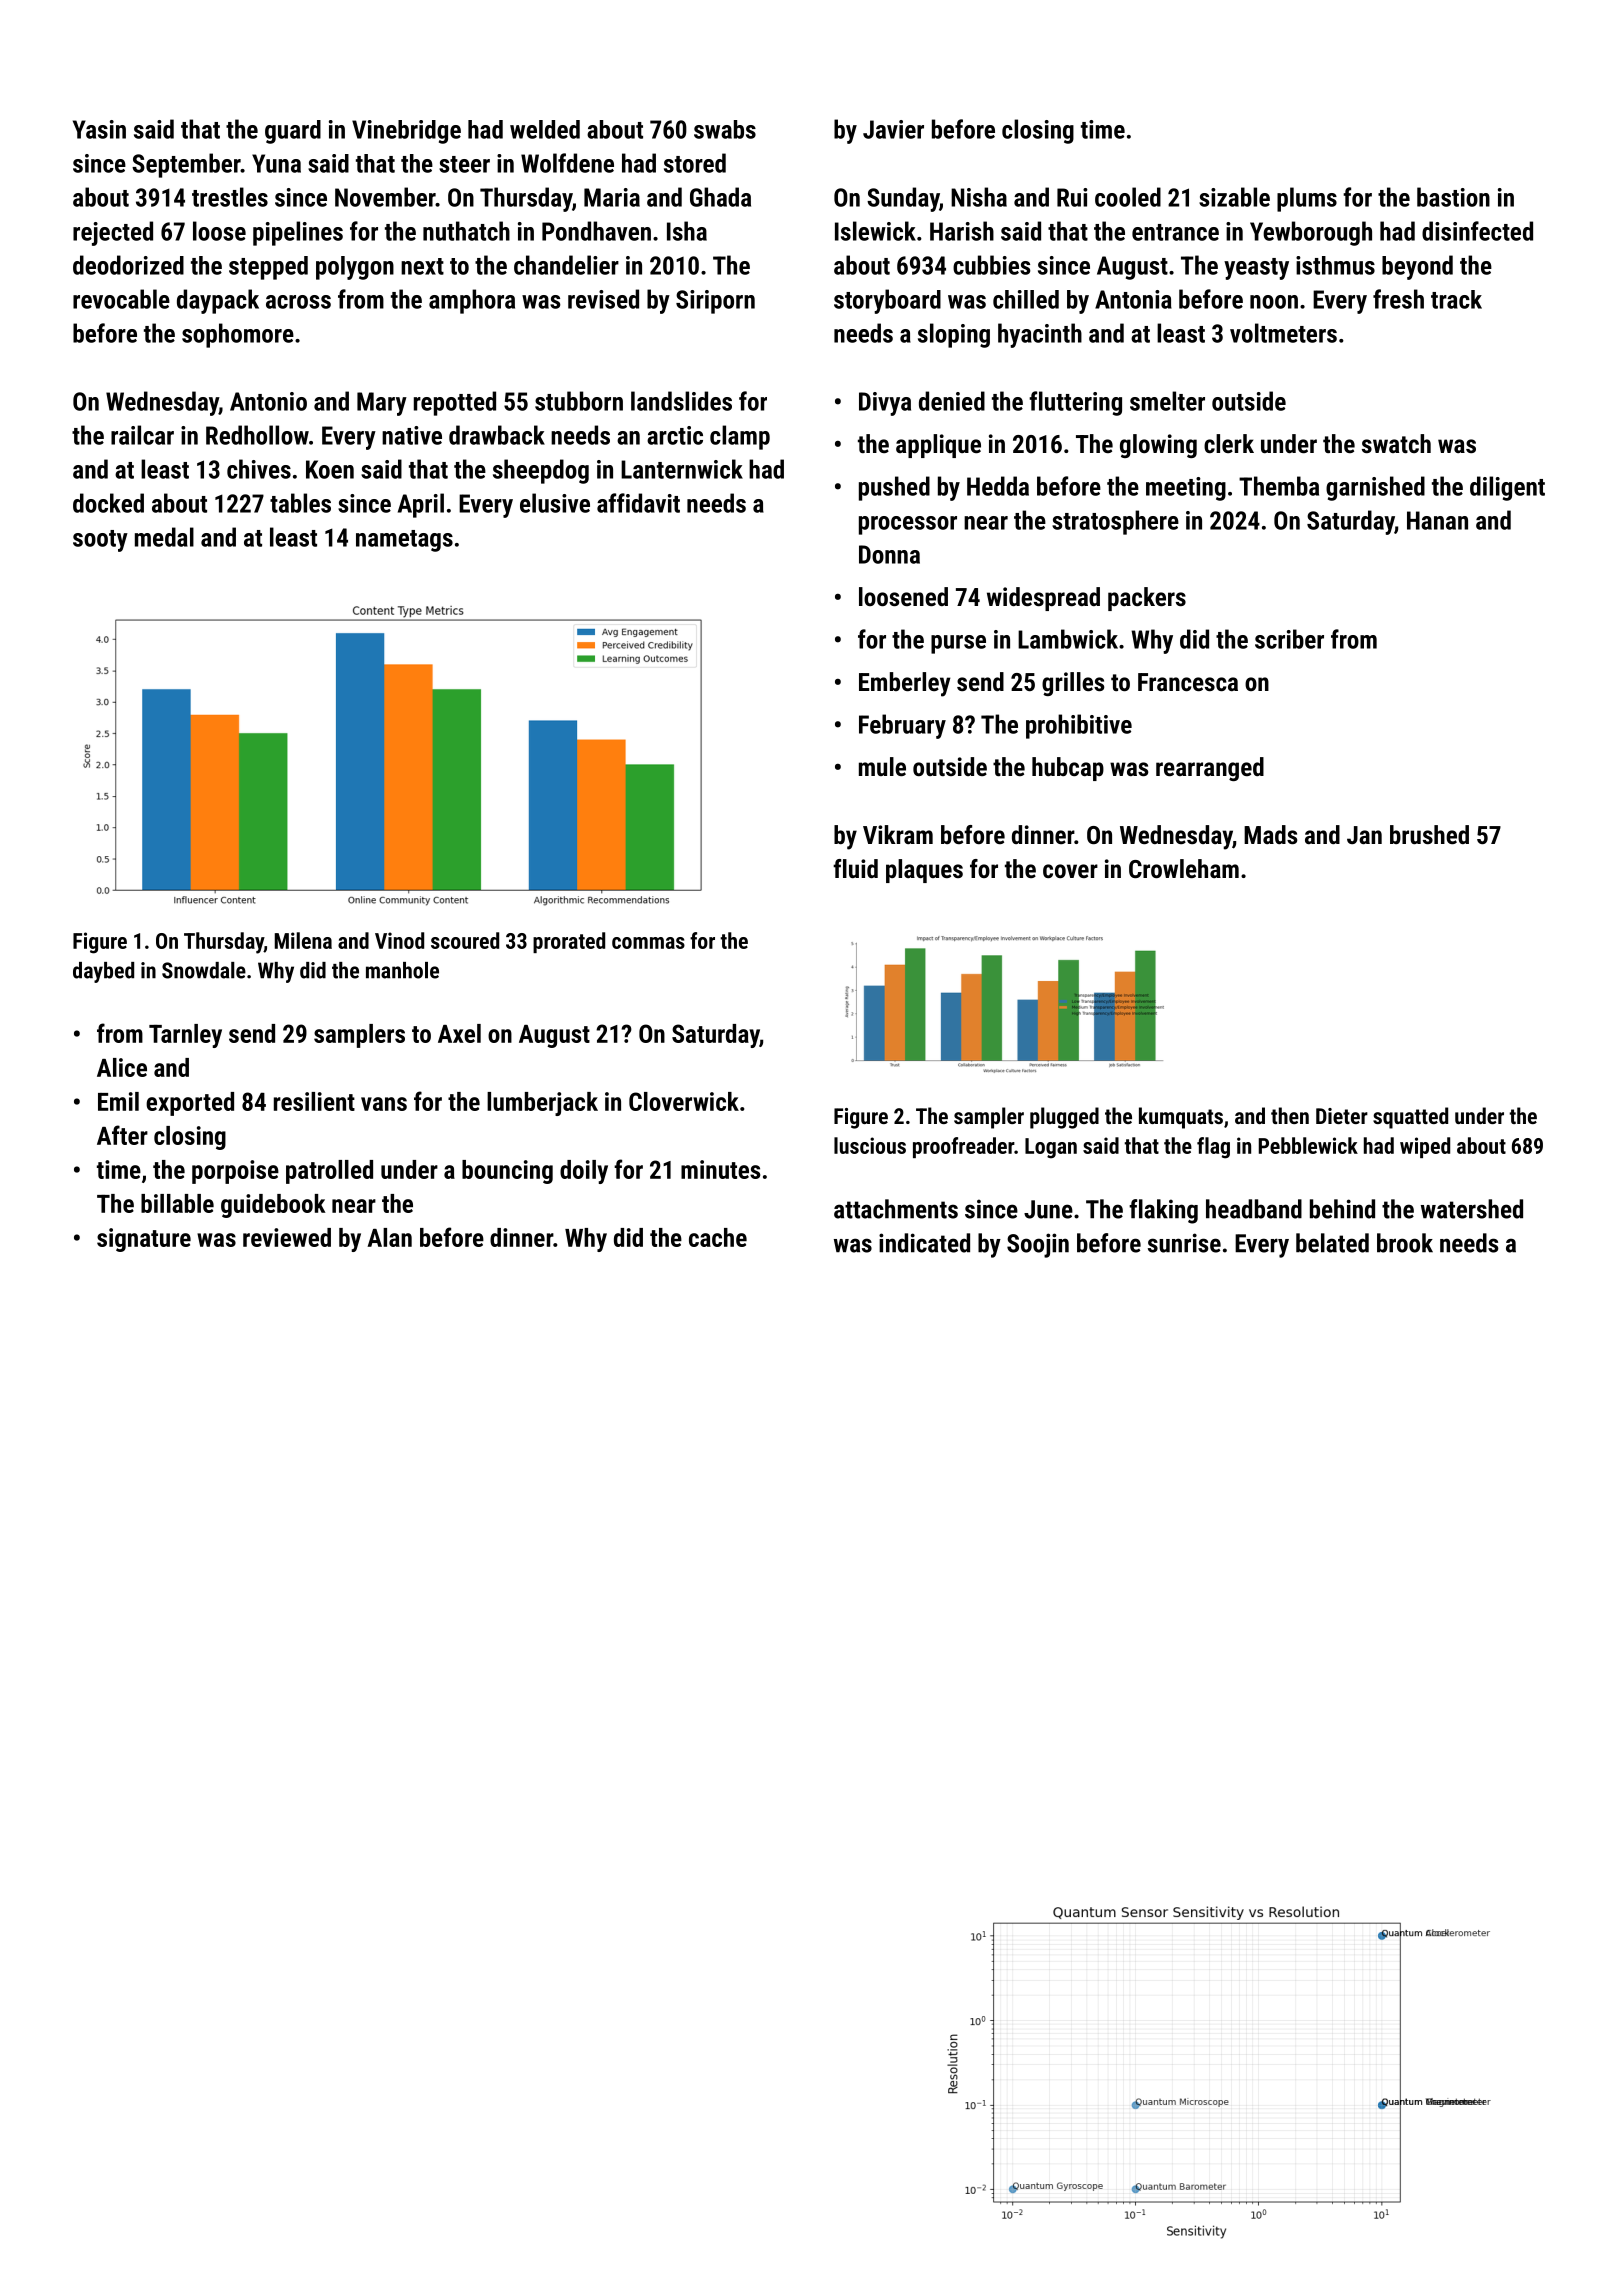 Image resolution: width=1620 pixels, height=2292 pixels. I want to click on Yasin, so click(99, 129).
